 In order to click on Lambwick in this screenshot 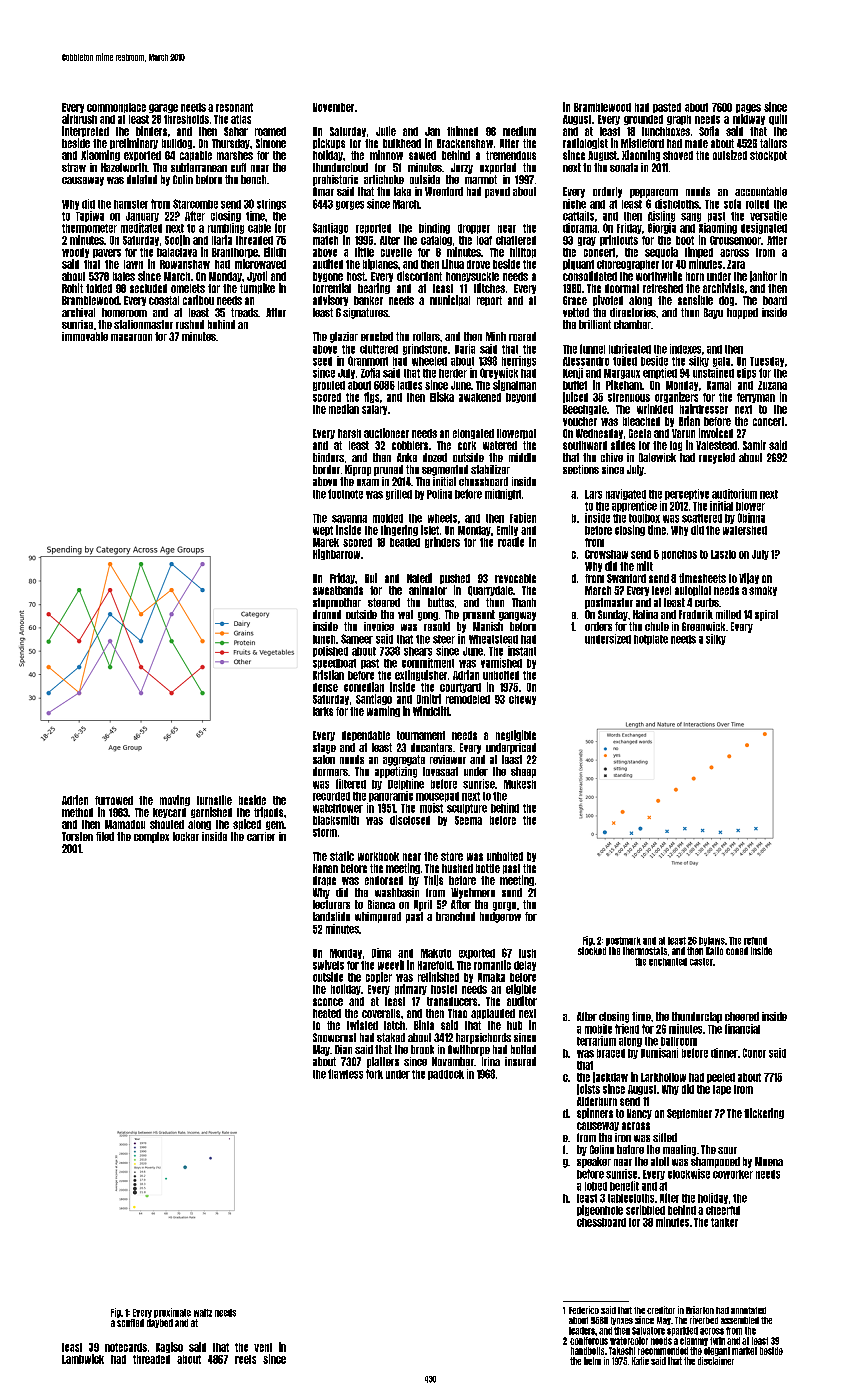, I will do `click(83, 1359)`.
